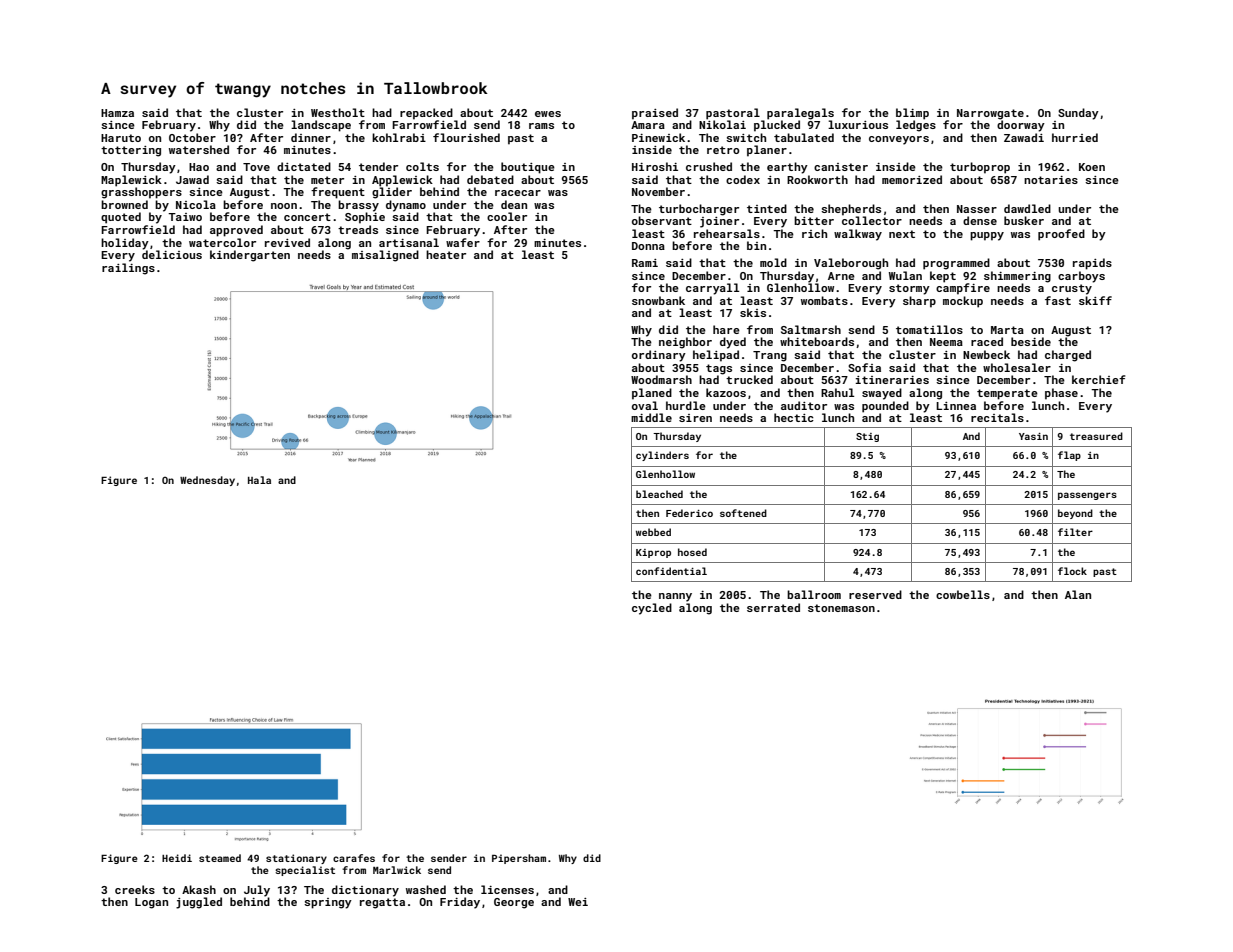 The width and height of the image is (1233, 952). Describe the element at coordinates (328, 903) in the image. I see `springy` at that location.
